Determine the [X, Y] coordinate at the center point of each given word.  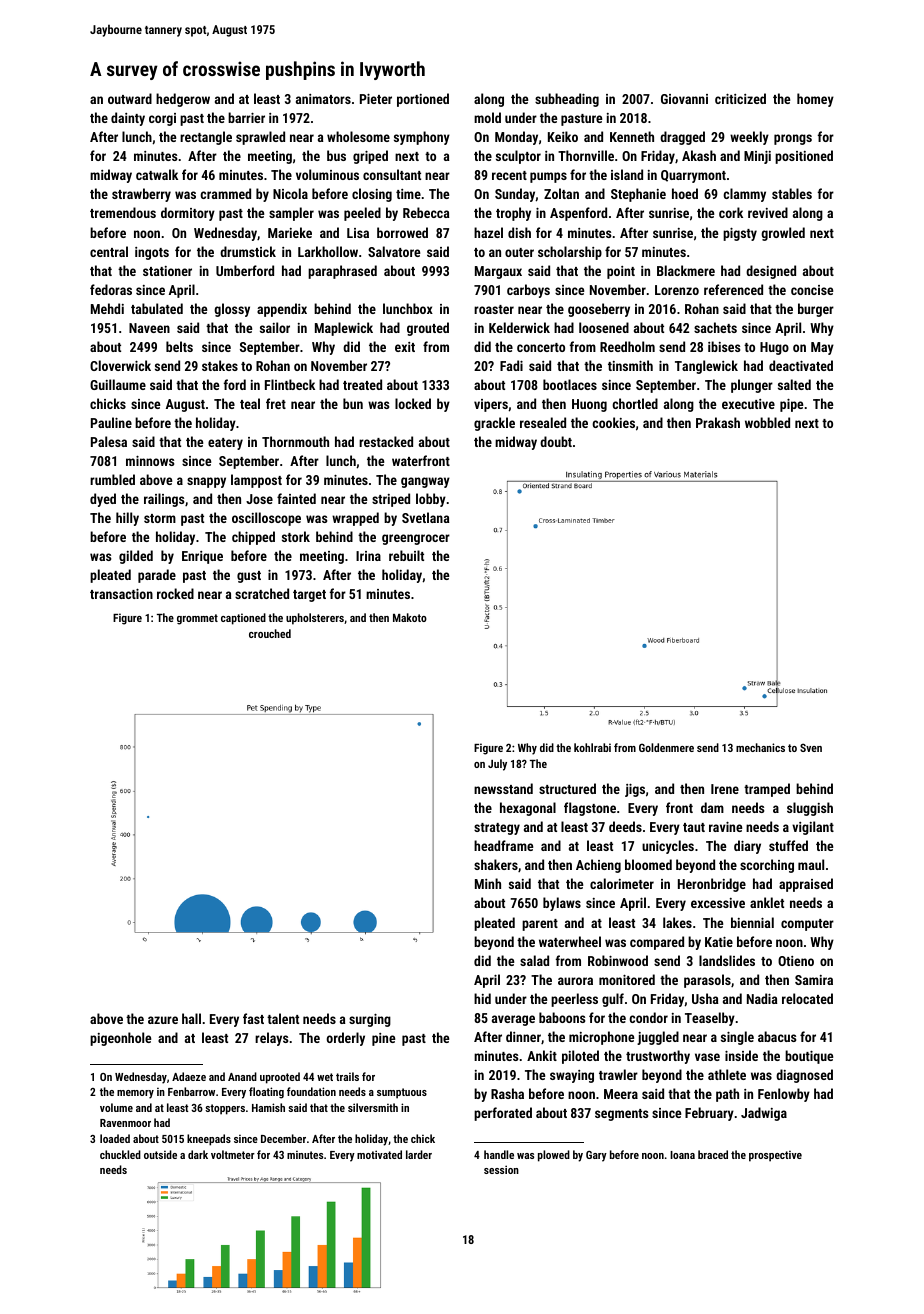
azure [163, 1020]
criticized [740, 98]
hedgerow [183, 100]
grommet [197, 619]
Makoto [410, 617]
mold [487, 117]
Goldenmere [666, 747]
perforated [503, 1114]
